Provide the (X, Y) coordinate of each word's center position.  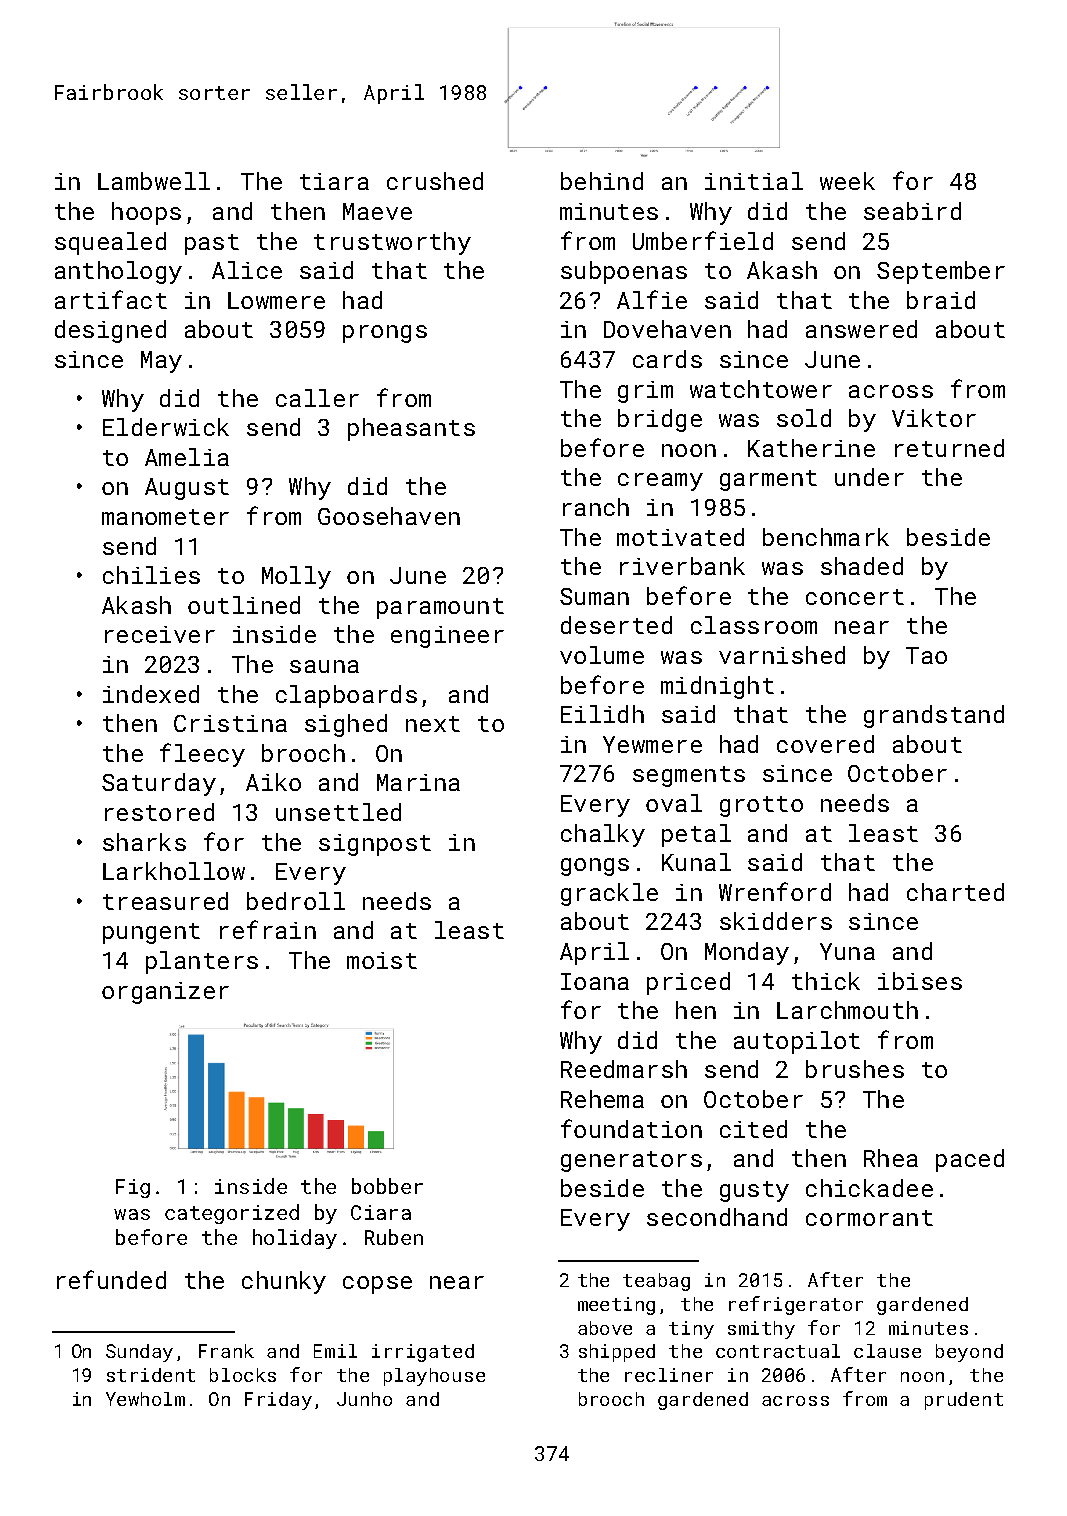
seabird (912, 211)
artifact (111, 299)
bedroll (296, 901)
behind (602, 181)
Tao (926, 655)
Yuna (847, 951)
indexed (151, 694)
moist (382, 960)
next (433, 724)
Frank (226, 1351)
